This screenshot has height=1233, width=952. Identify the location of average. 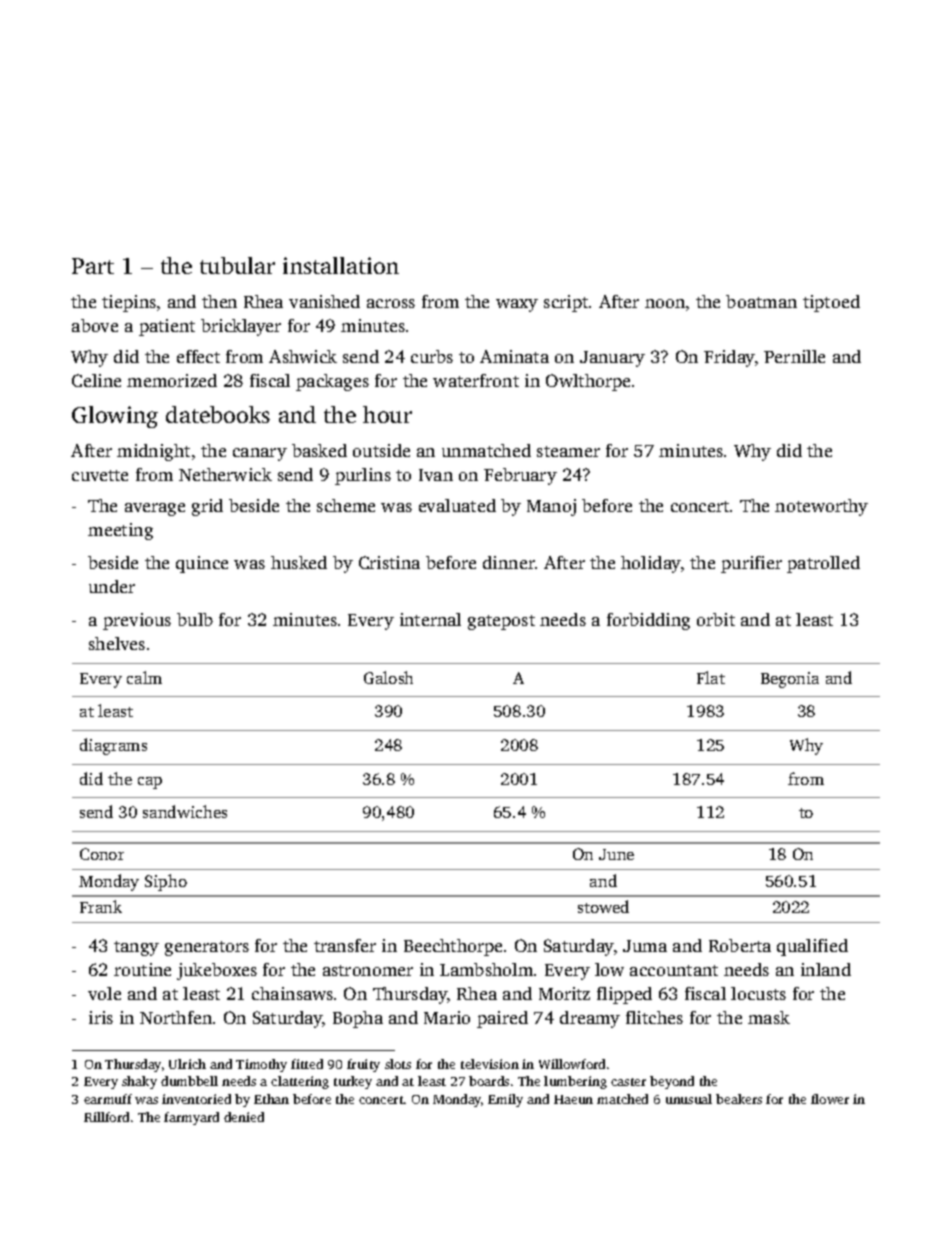
(155, 509).
